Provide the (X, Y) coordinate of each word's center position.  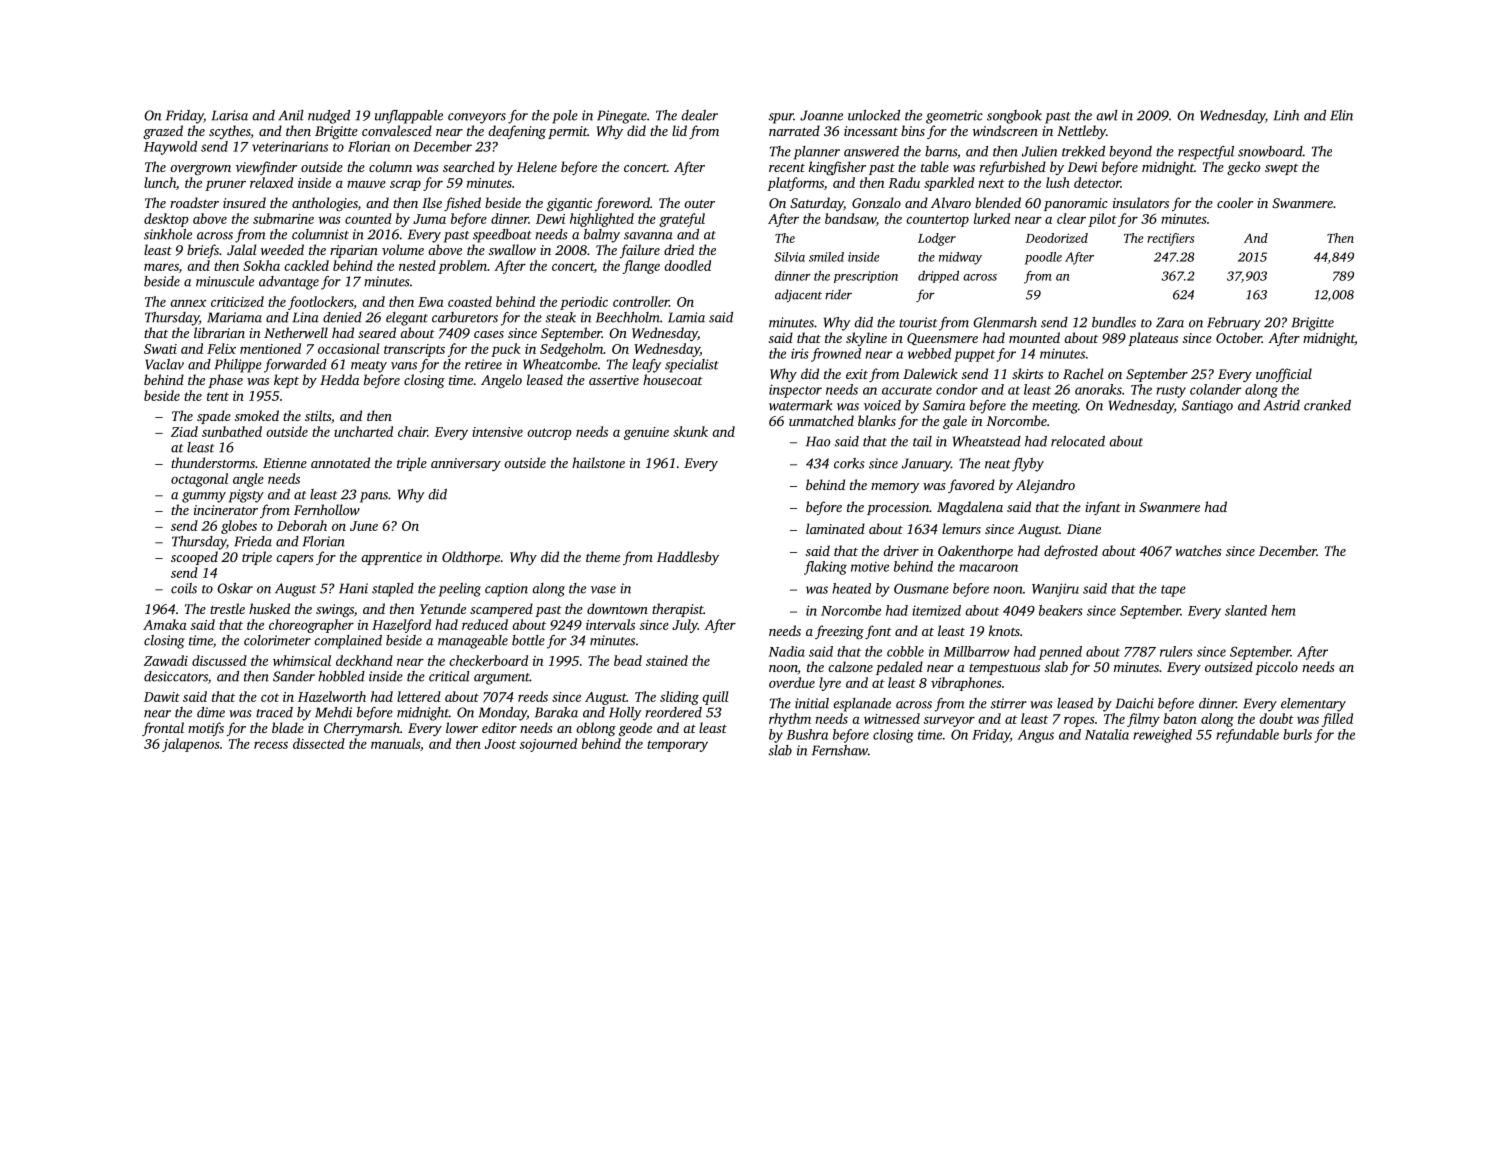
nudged (329, 117)
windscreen (1005, 130)
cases (489, 334)
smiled (826, 257)
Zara (1170, 322)
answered (871, 151)
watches (1198, 550)
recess (271, 745)
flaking (825, 568)
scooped (194, 558)
